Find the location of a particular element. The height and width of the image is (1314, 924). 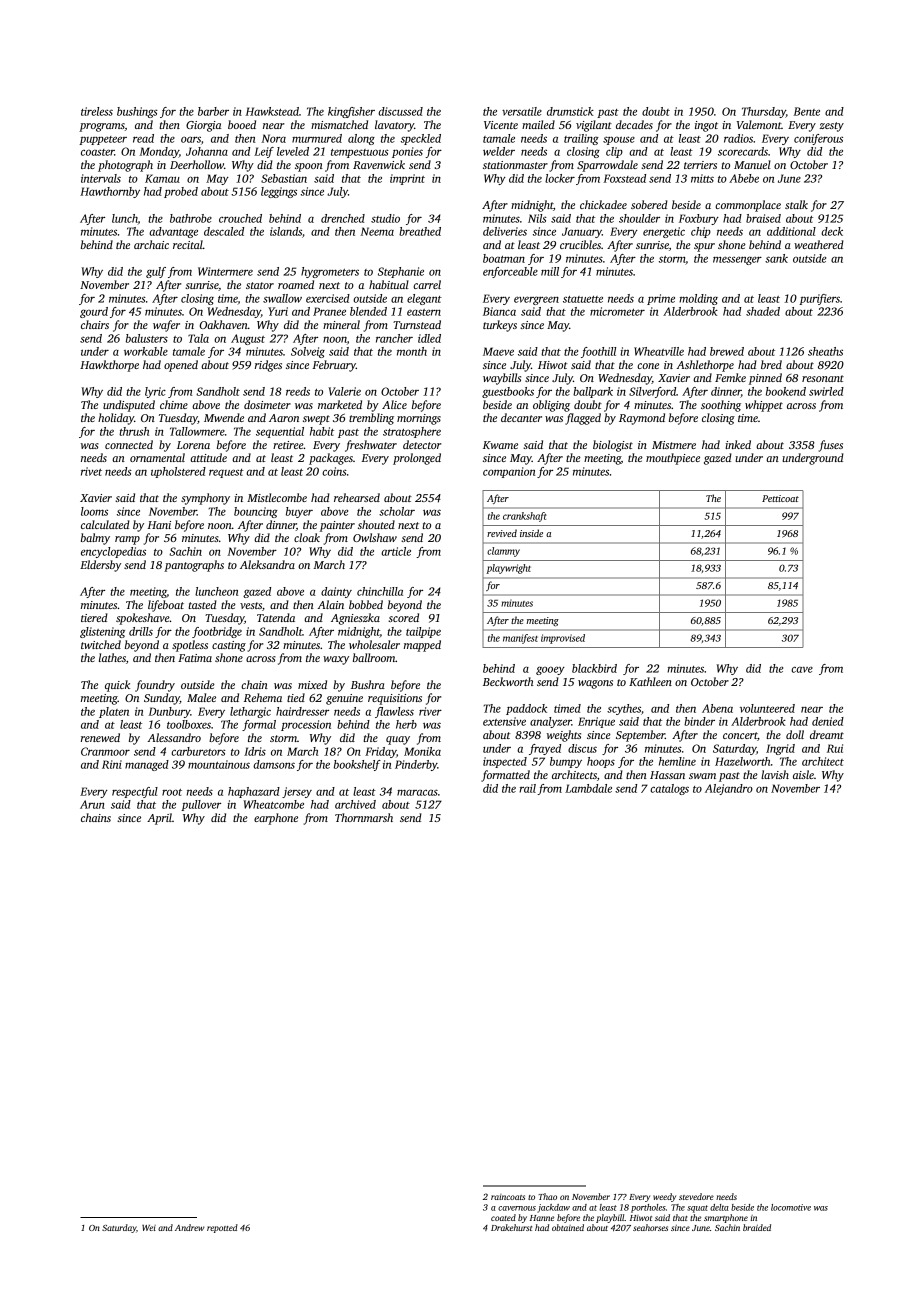

decades is located at coordinates (634, 124).
